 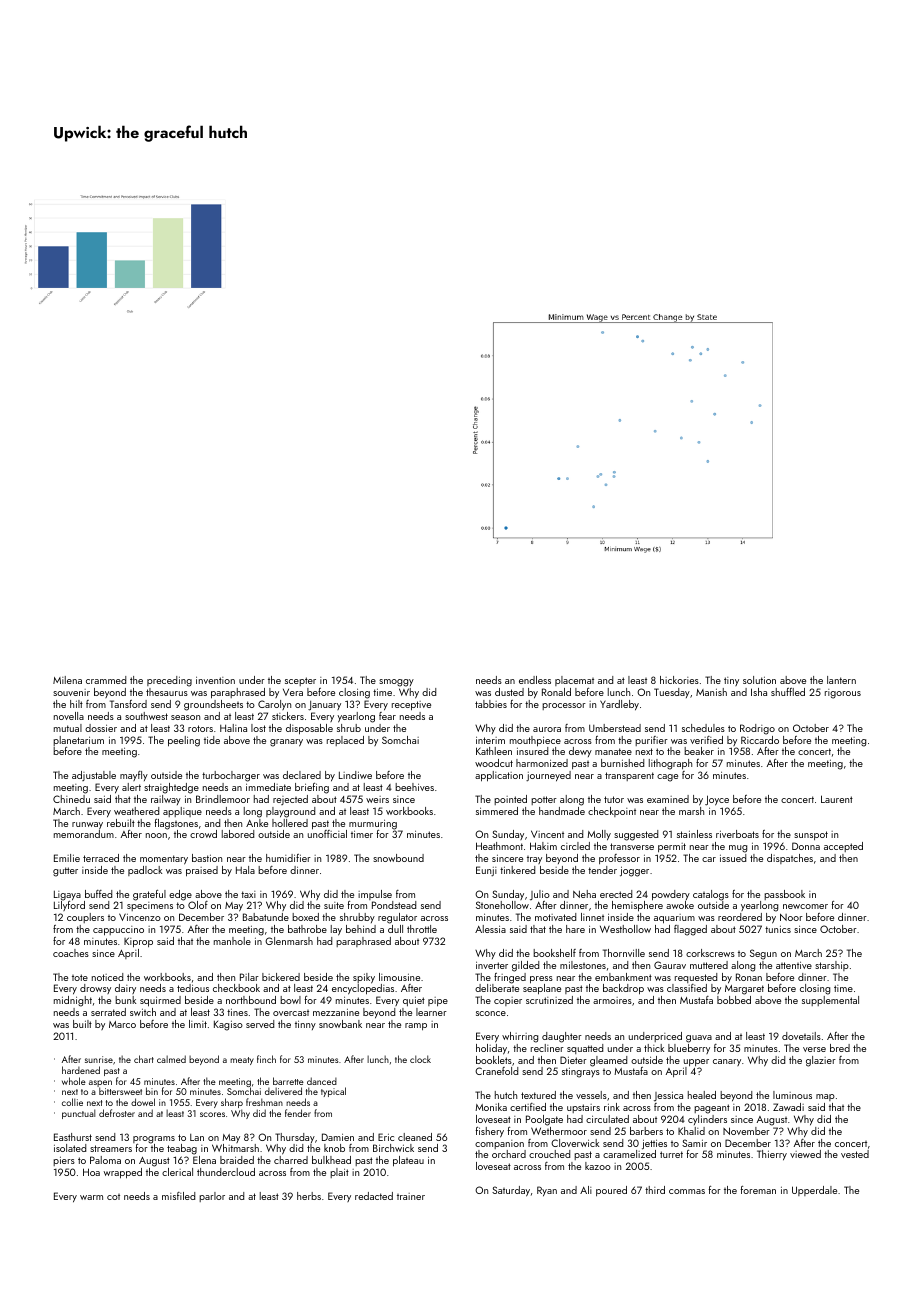 I want to click on snowbound, so click(x=398, y=858).
